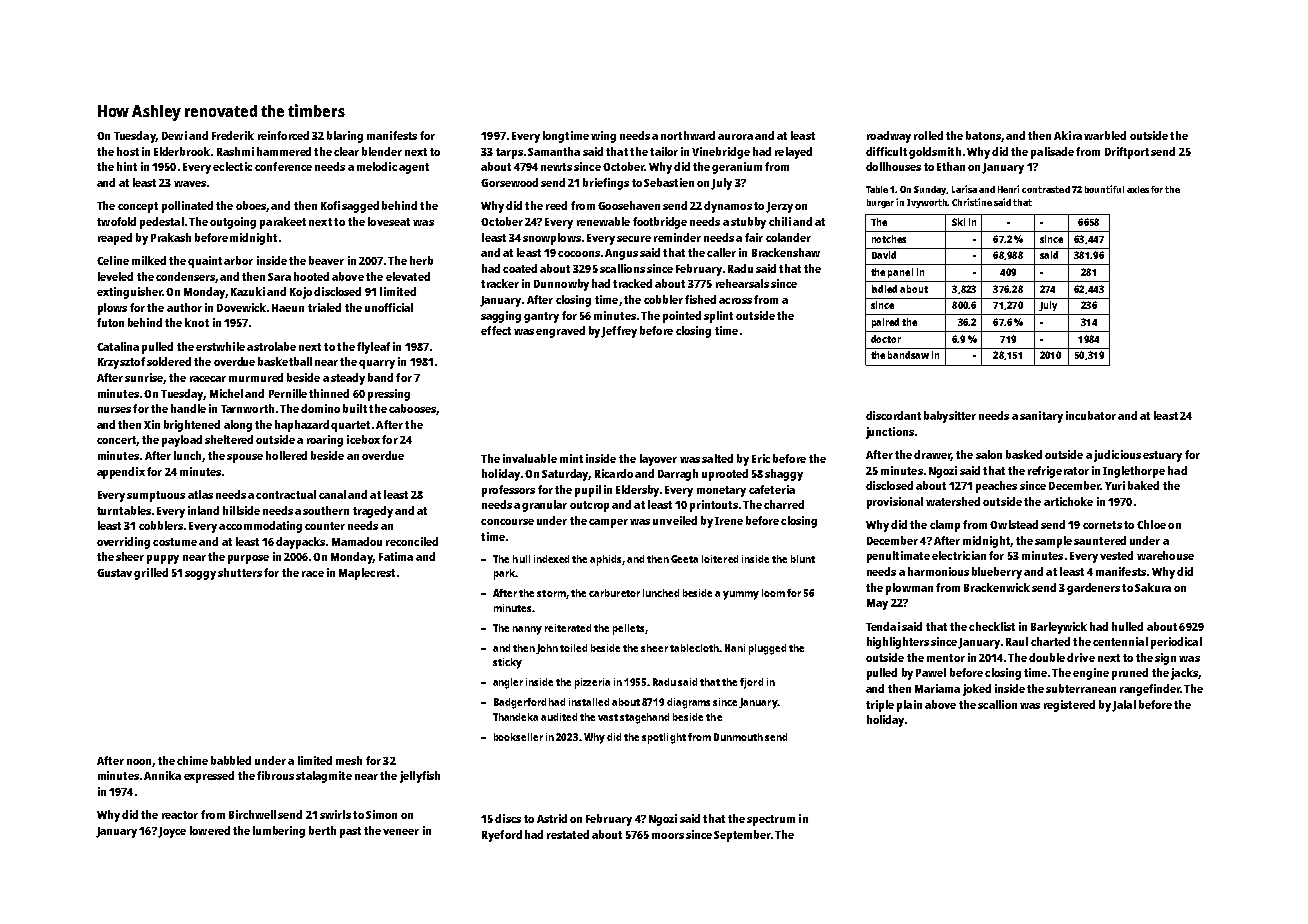 This page has height=924, width=1308. What do you see at coordinates (1091, 415) in the page?
I see `incubator` at bounding box center [1091, 415].
